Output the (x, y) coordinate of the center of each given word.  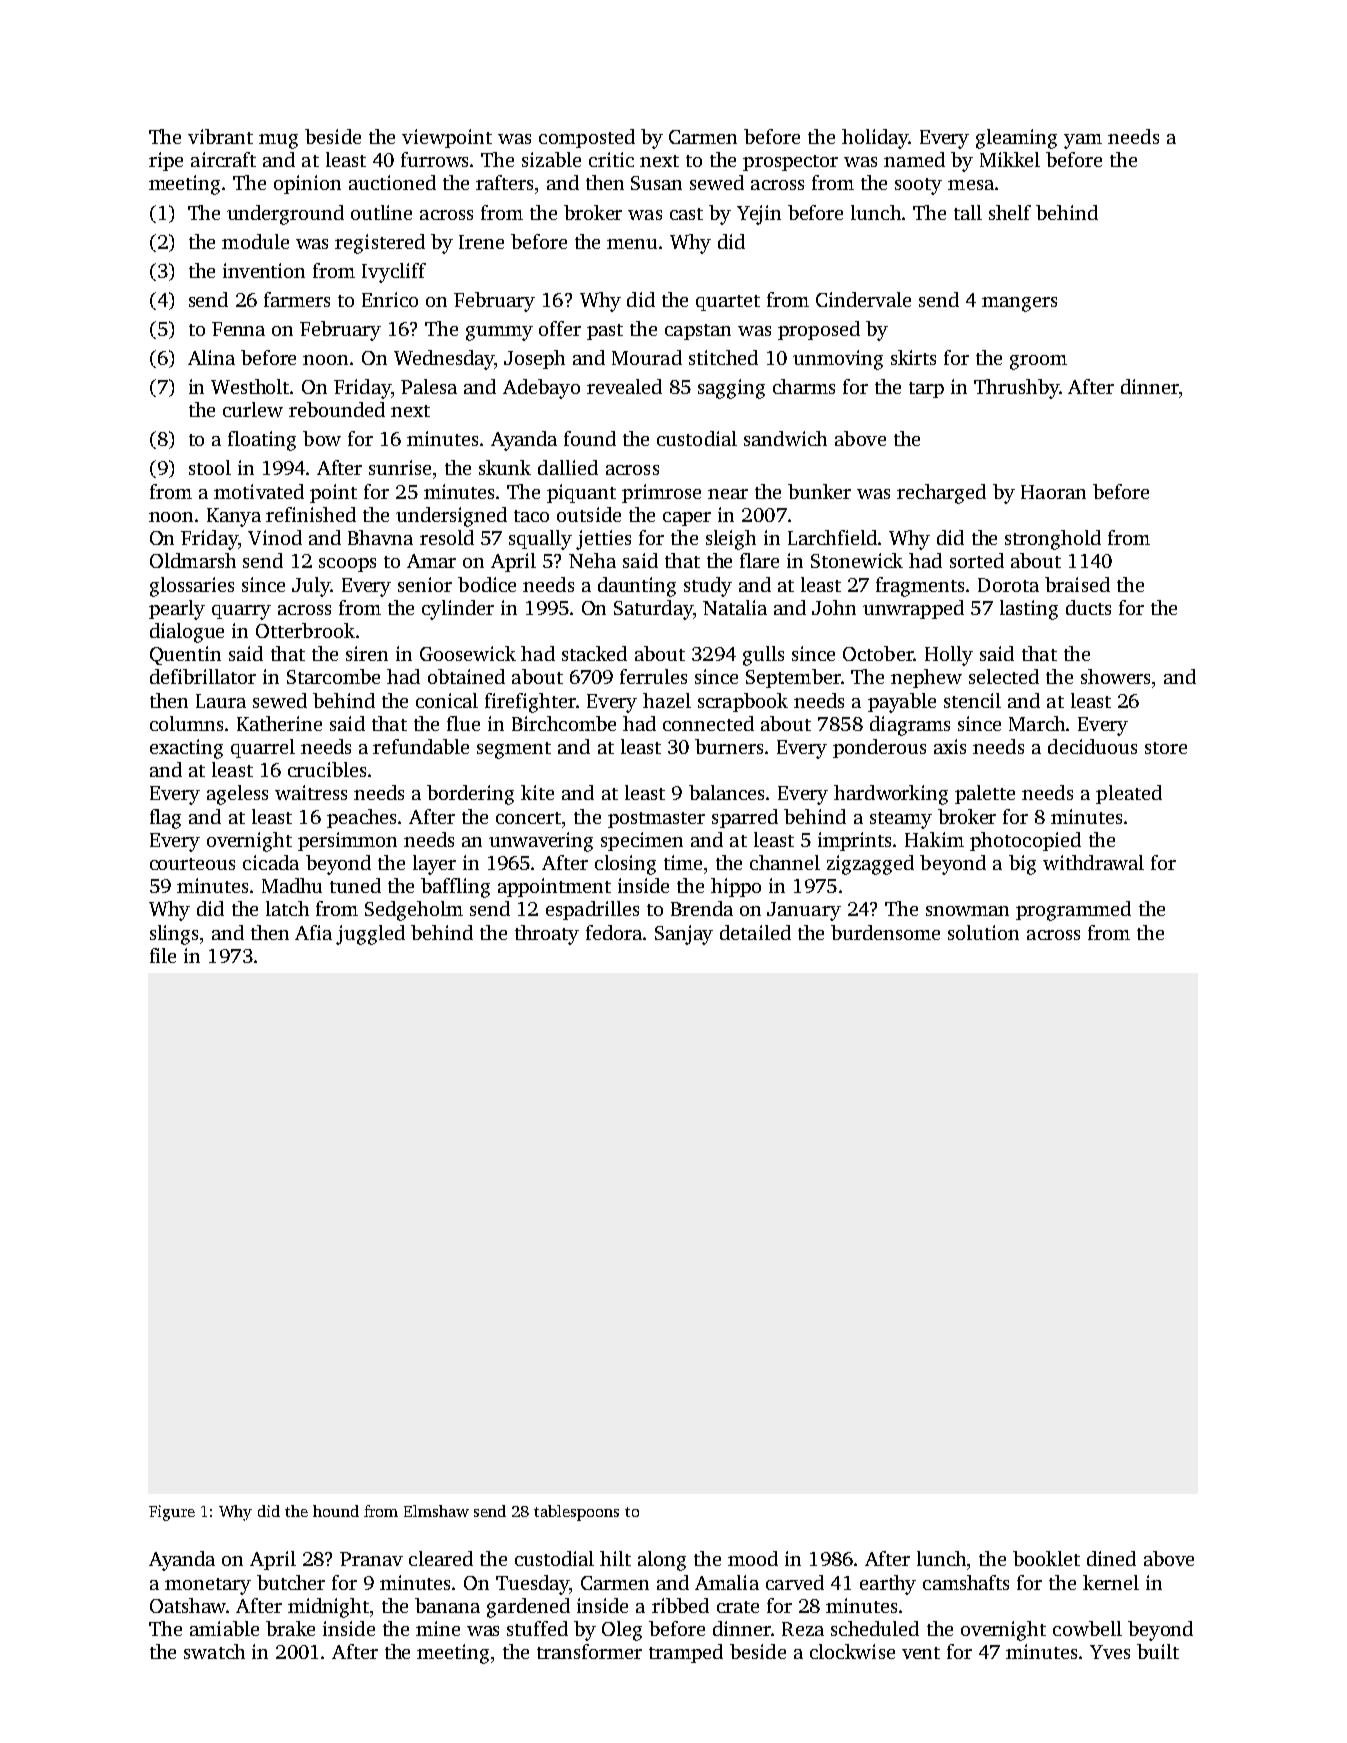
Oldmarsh (193, 560)
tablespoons (576, 1513)
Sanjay (684, 935)
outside (589, 514)
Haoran (1053, 492)
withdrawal (1093, 862)
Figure (172, 1513)
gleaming (1016, 139)
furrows (434, 159)
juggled (370, 935)
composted (587, 138)
